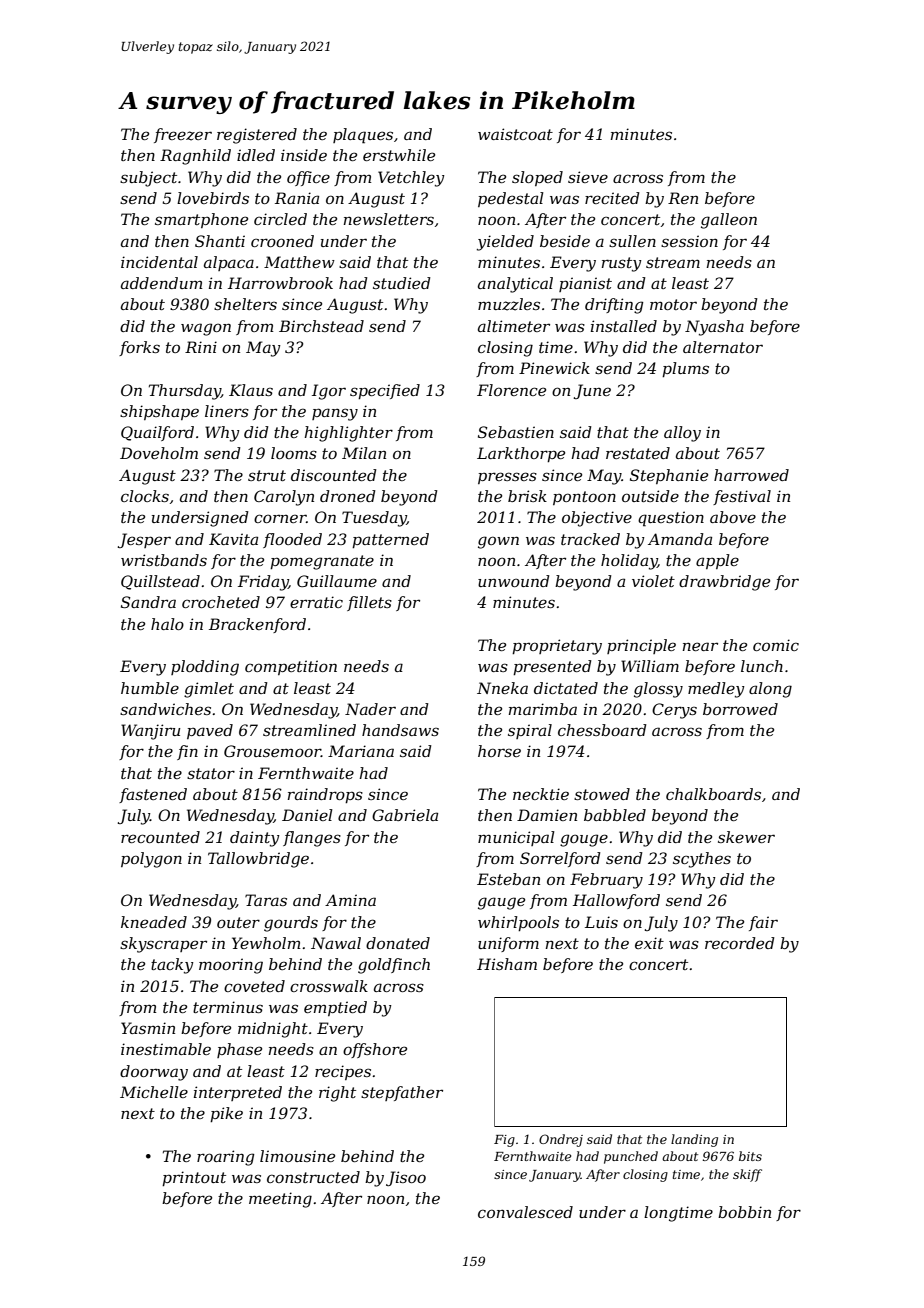  What do you see at coordinates (167, 624) in the document?
I see `halo` at bounding box center [167, 624].
